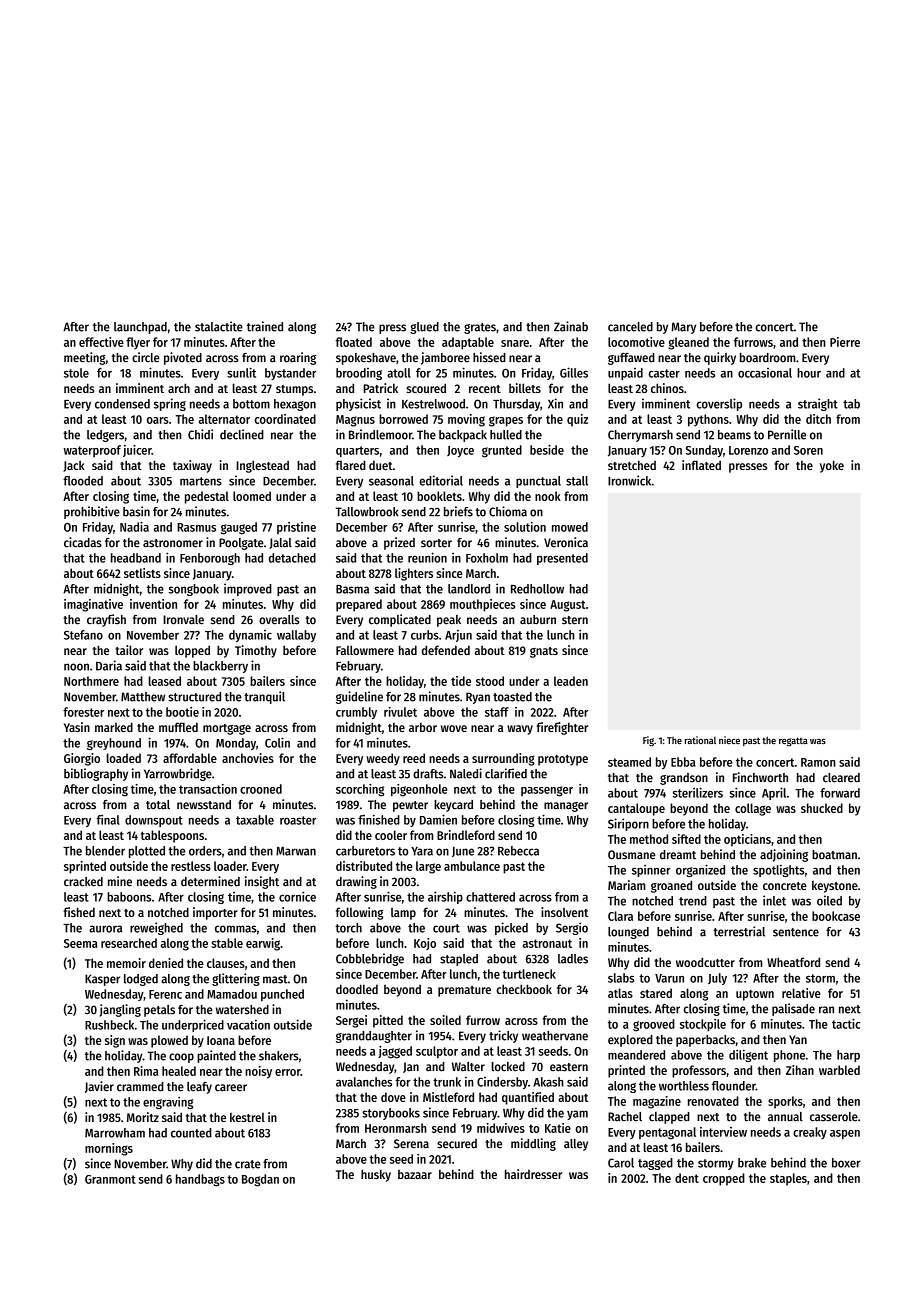 This image has height=1308, width=924. Describe the element at coordinates (460, 451) in the image. I see `Joyce` at that location.
